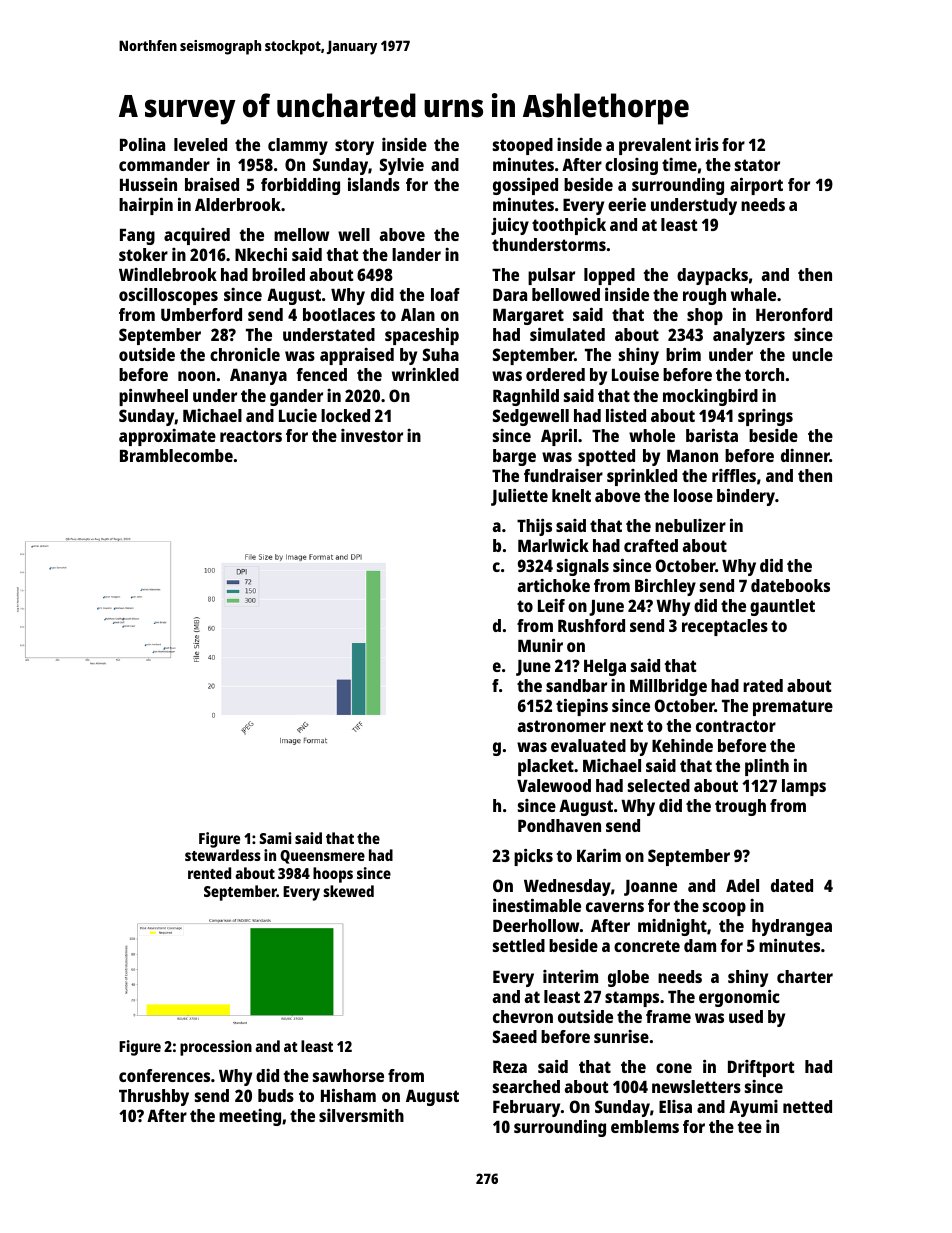  Describe the element at coordinates (176, 455) in the document. I see `Bramblecombe` at that location.
